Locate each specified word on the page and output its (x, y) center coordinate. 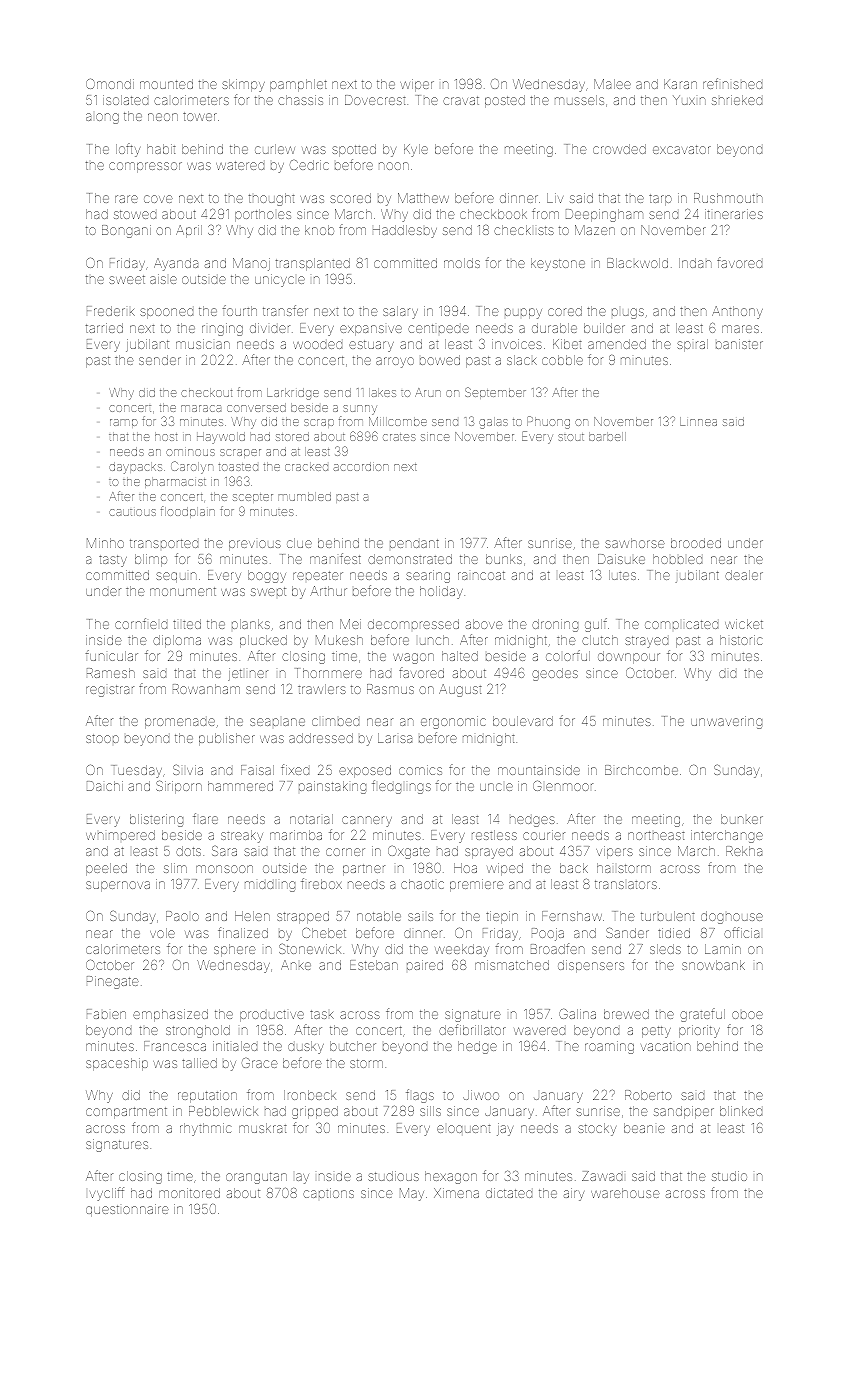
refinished (732, 83)
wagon (413, 658)
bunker (742, 819)
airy (574, 1194)
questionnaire (127, 1210)
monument (183, 591)
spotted (354, 150)
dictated (509, 1193)
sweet (127, 279)
